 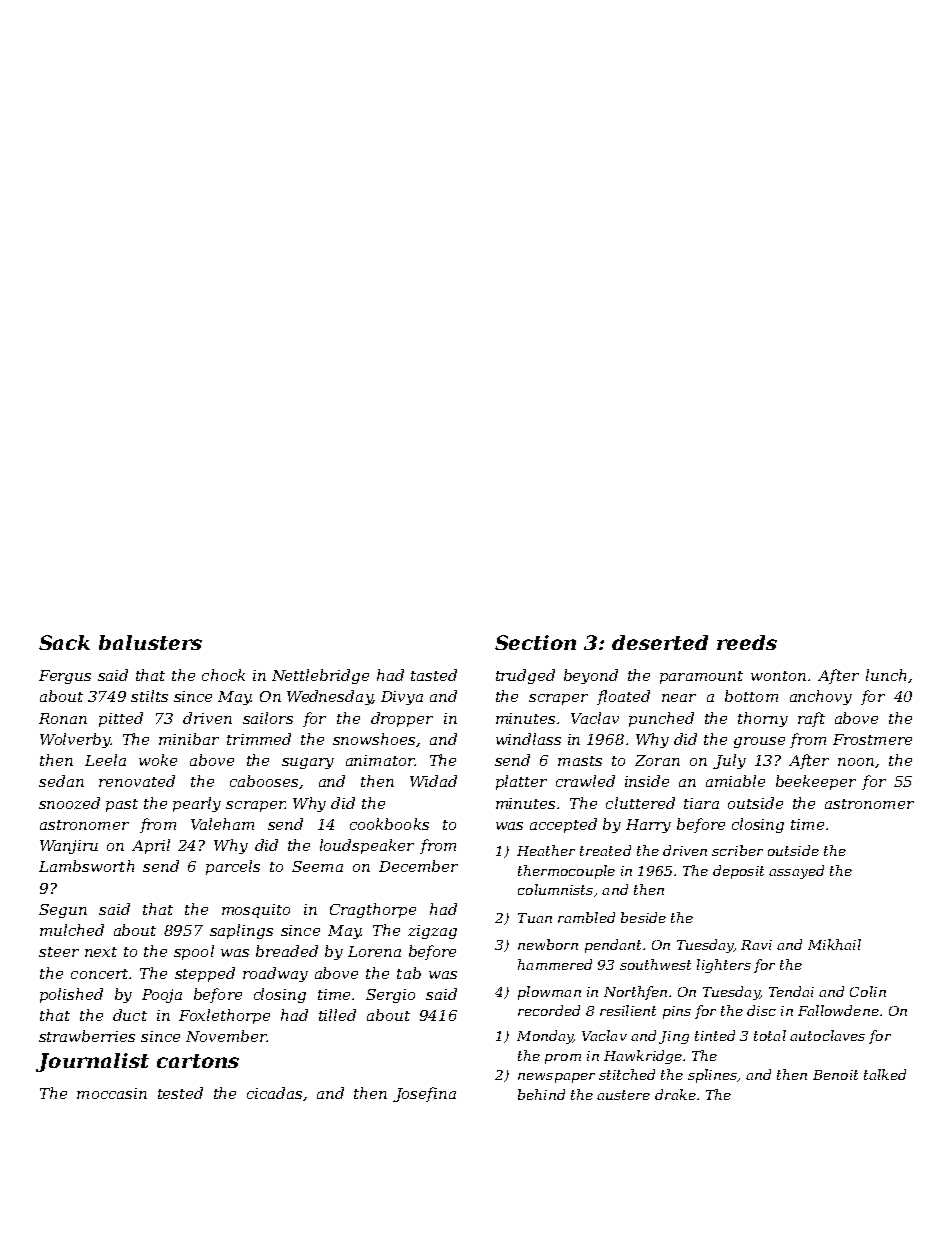 I want to click on sailors, so click(x=268, y=718).
